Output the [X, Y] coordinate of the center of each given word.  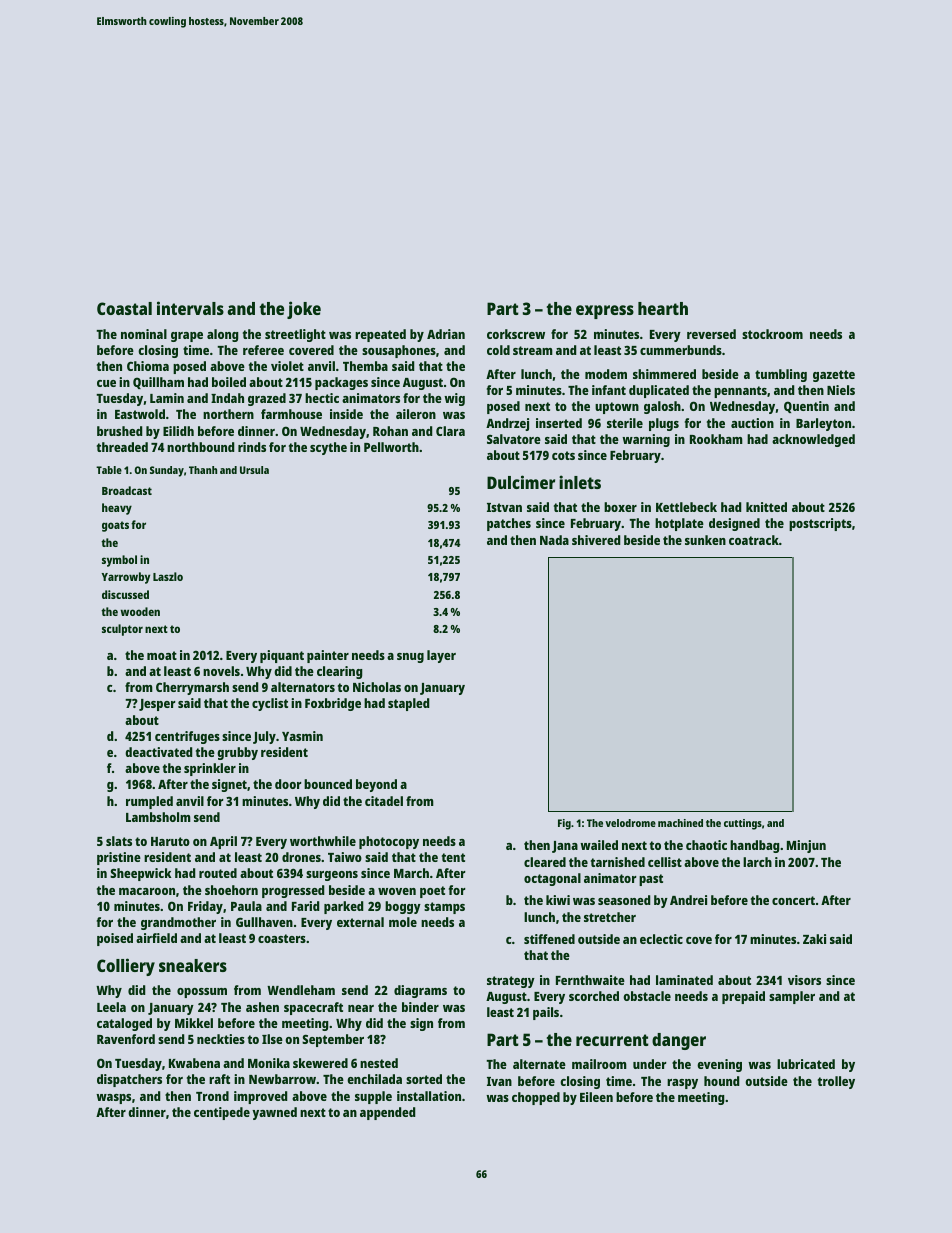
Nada [554, 540]
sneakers [193, 965]
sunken [705, 540]
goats [115, 526]
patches [509, 524]
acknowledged [813, 440]
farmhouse [291, 414]
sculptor [122, 630]
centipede [222, 1113]
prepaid [743, 997]
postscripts [820, 524]
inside [346, 414]
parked [343, 907]
